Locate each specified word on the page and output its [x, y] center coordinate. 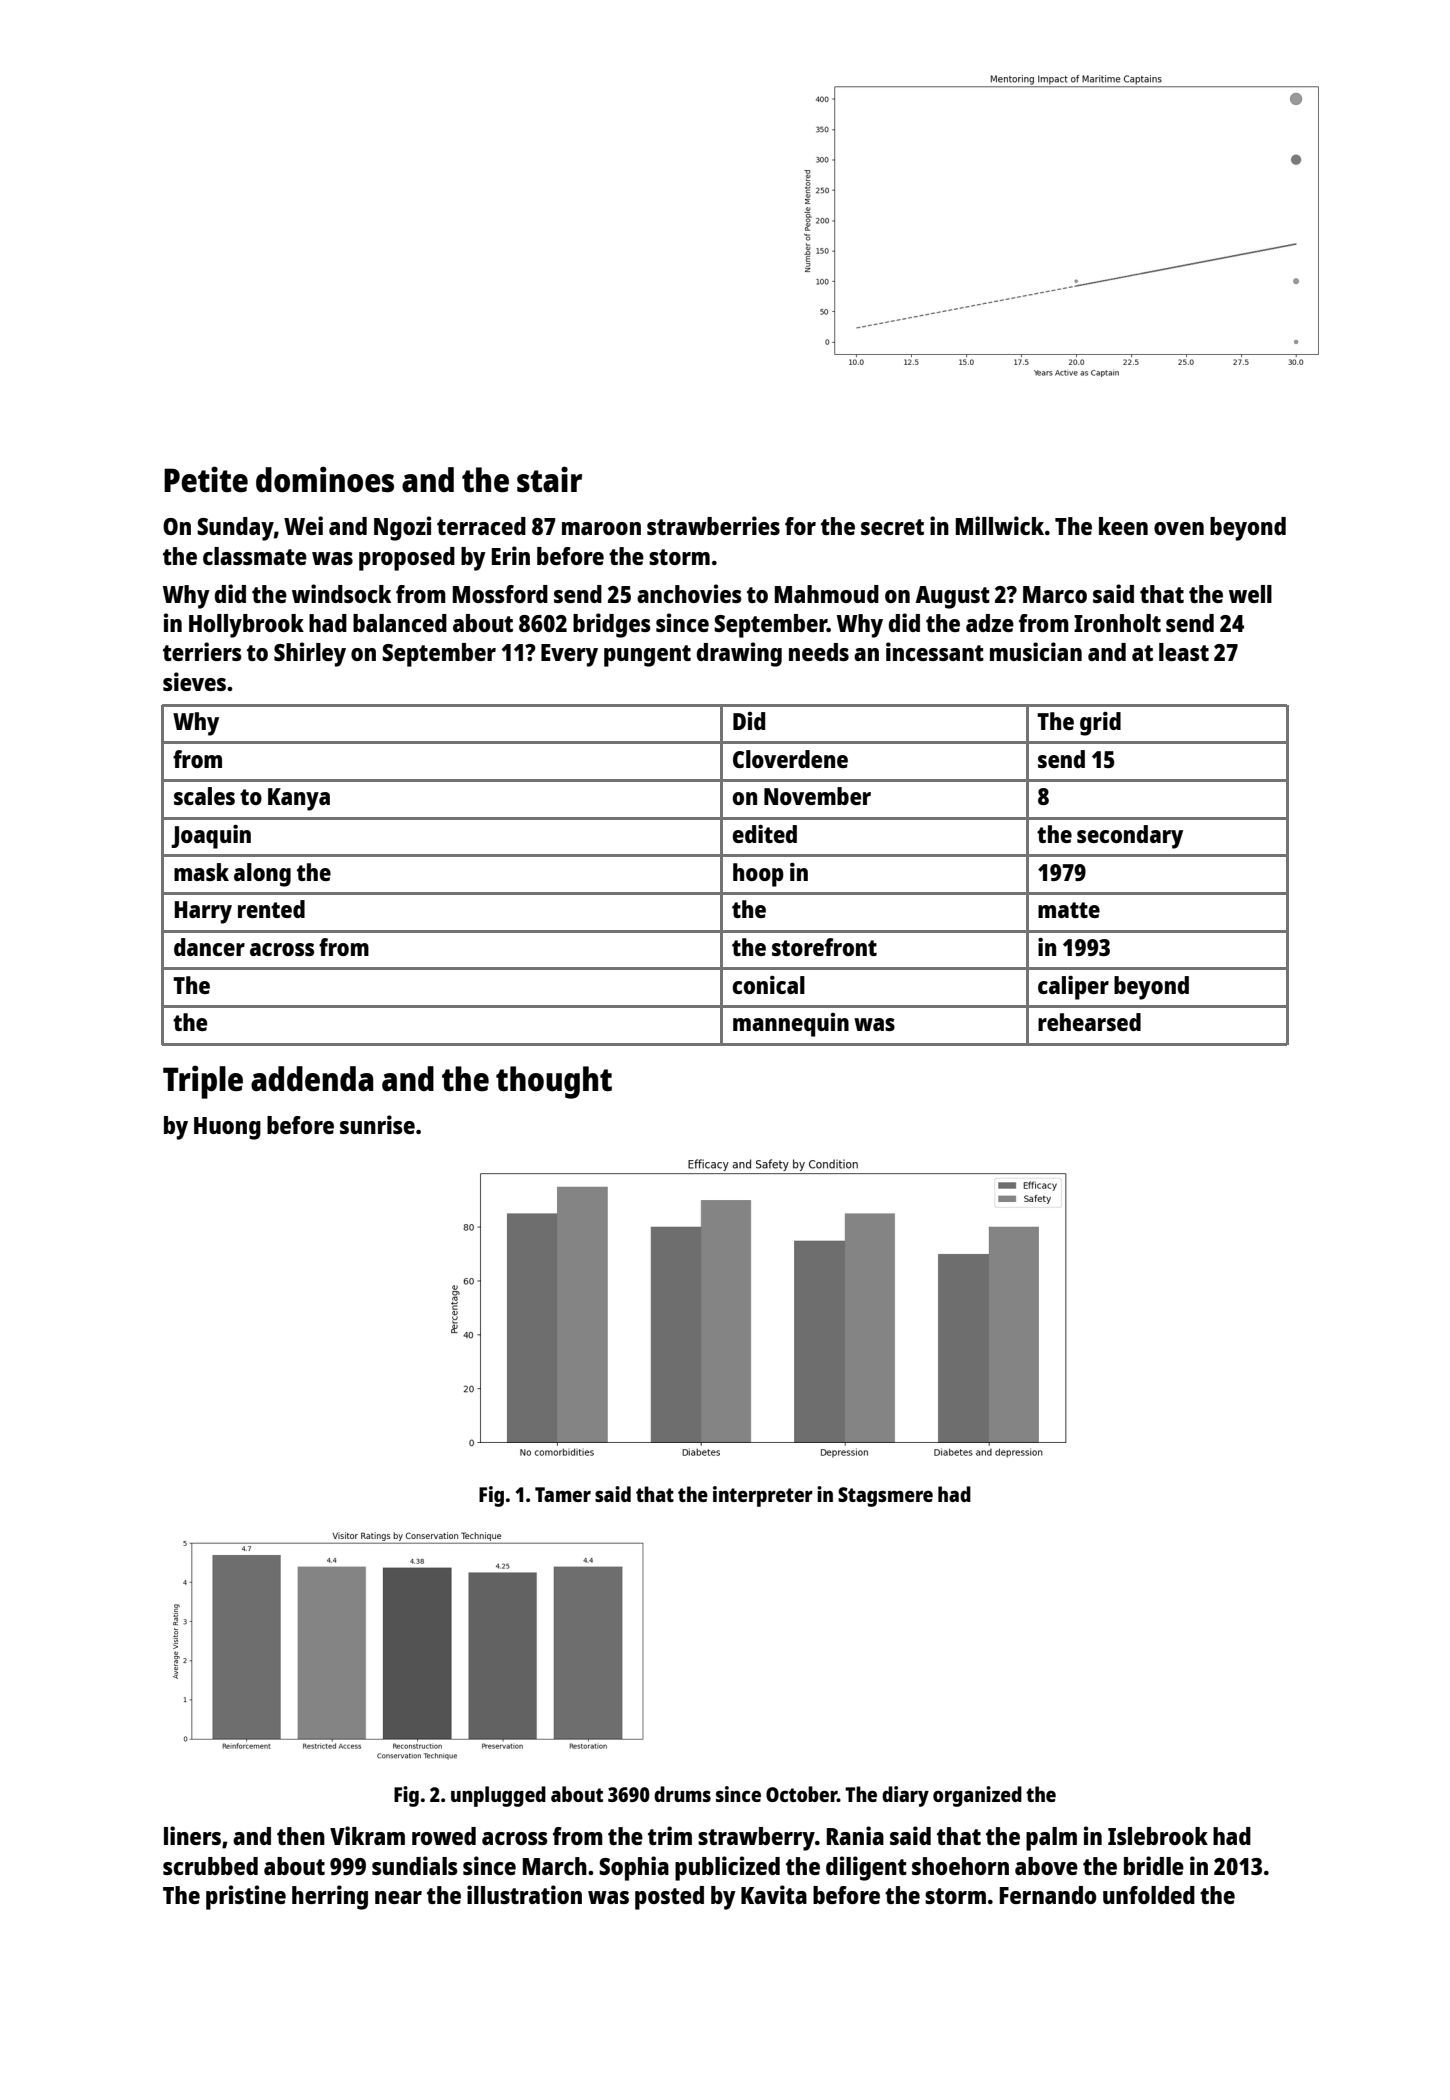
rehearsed [1089, 1022]
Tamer [563, 1494]
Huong [227, 1128]
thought [554, 1082]
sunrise [377, 1124]
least [1184, 652]
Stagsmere [885, 1497]
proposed [407, 559]
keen [1123, 526]
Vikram [367, 1835]
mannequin [791, 1025]
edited [764, 834]
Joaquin [211, 837]
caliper [1073, 988]
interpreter [763, 1496]
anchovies [689, 593]
